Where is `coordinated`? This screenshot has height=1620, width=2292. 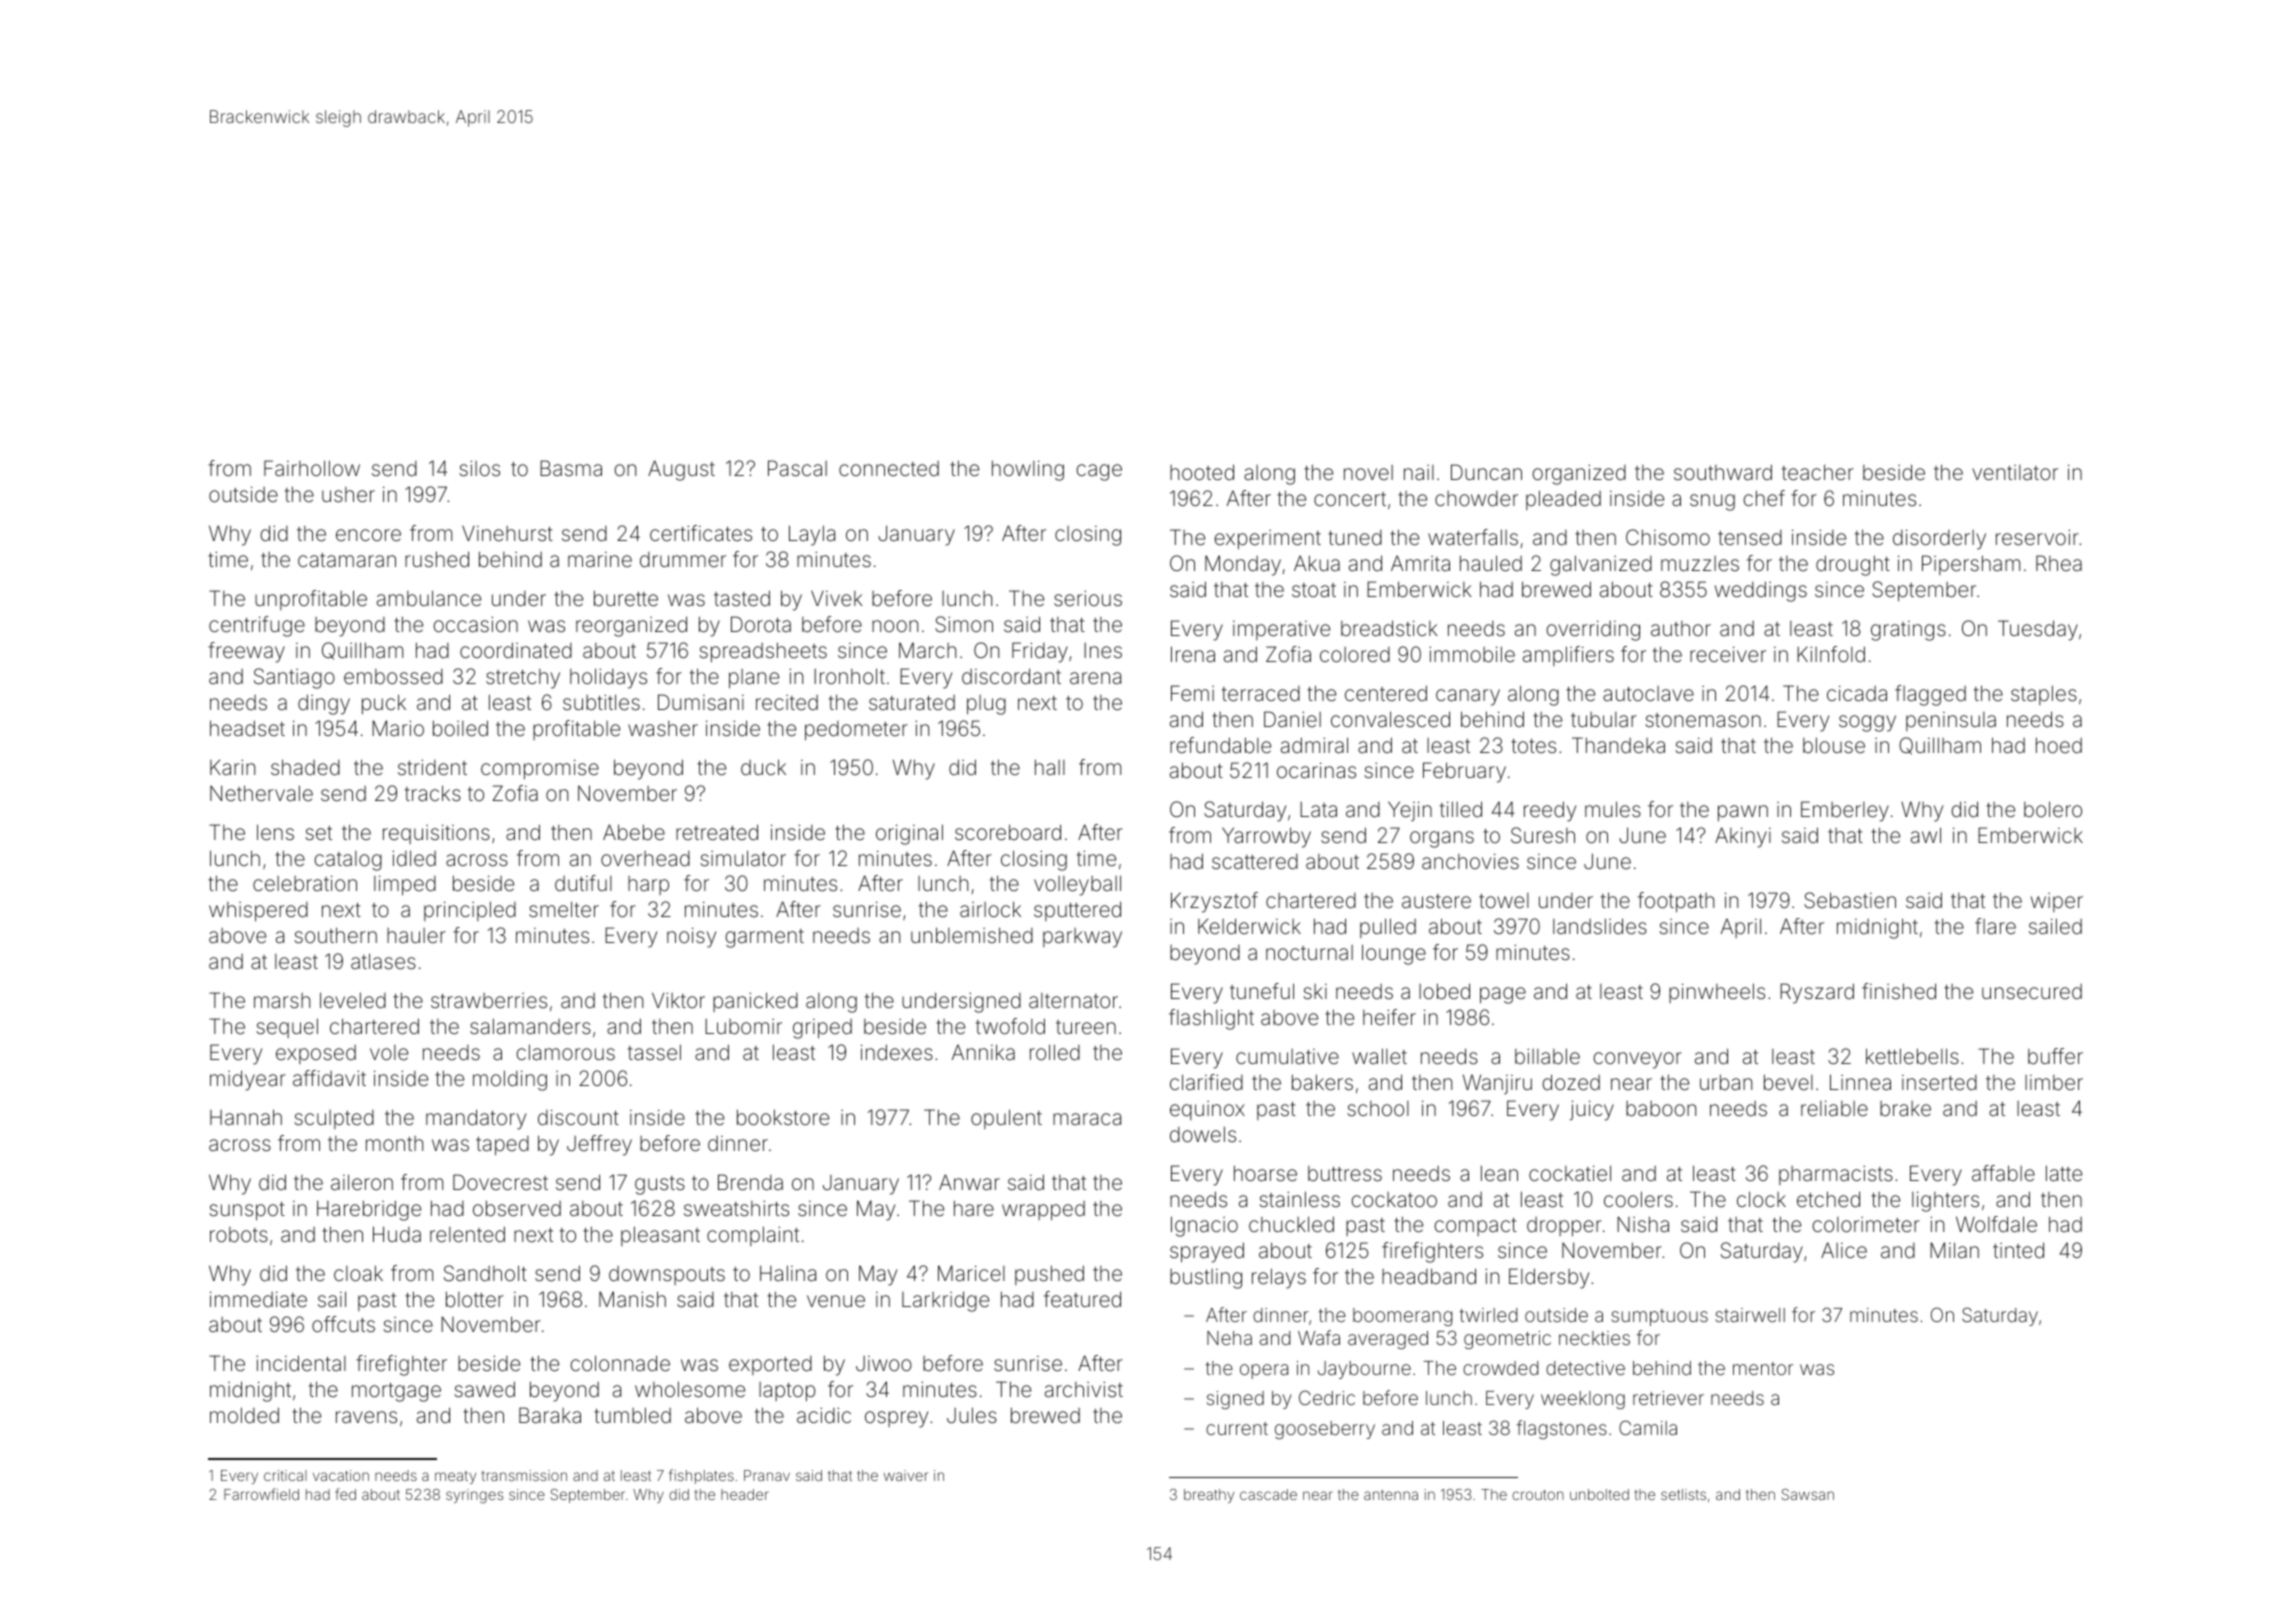 coordinated is located at coordinates (516, 650).
